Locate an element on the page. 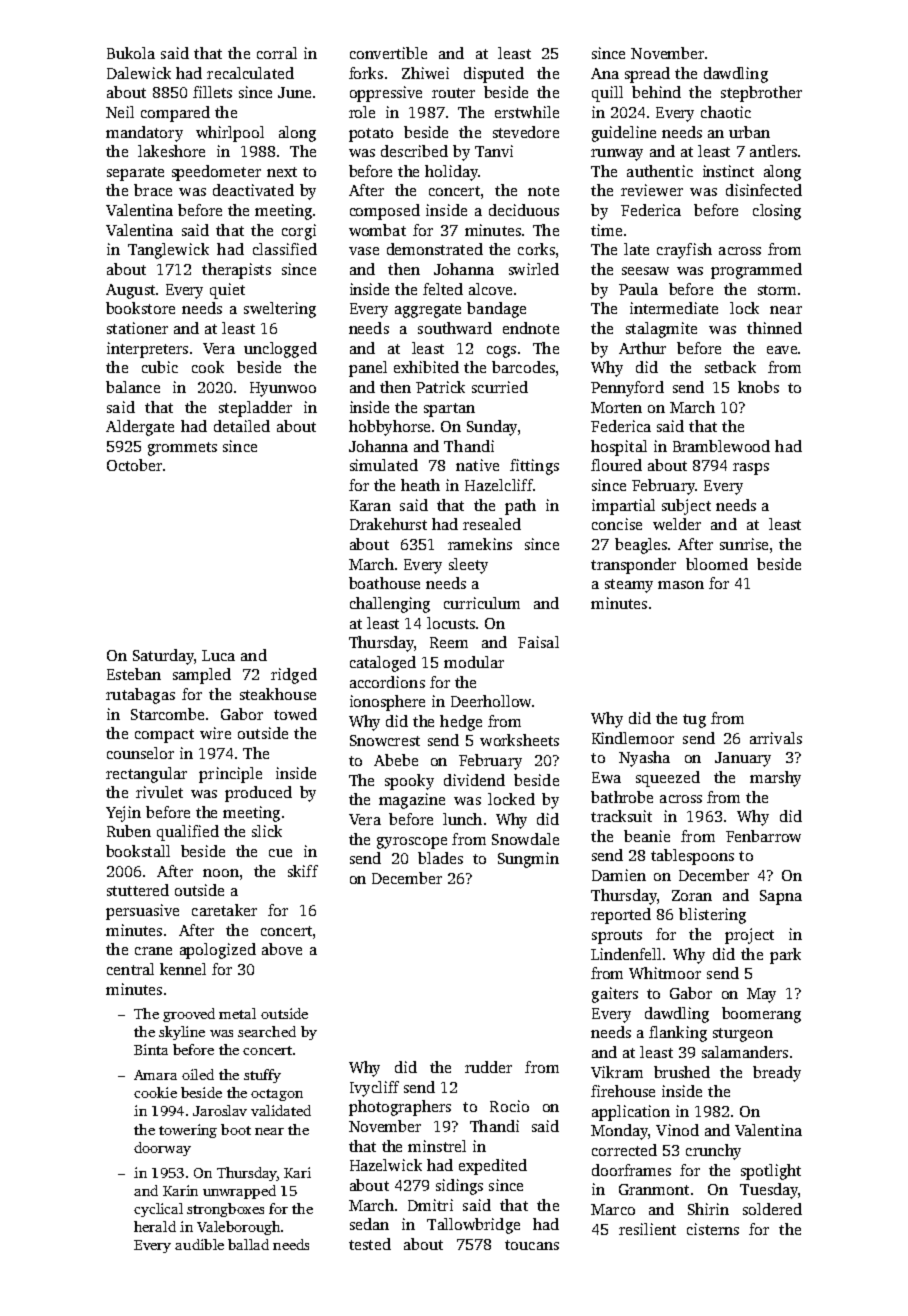 Image resolution: width=908 pixels, height=1316 pixels. tested is located at coordinates (370, 1244).
